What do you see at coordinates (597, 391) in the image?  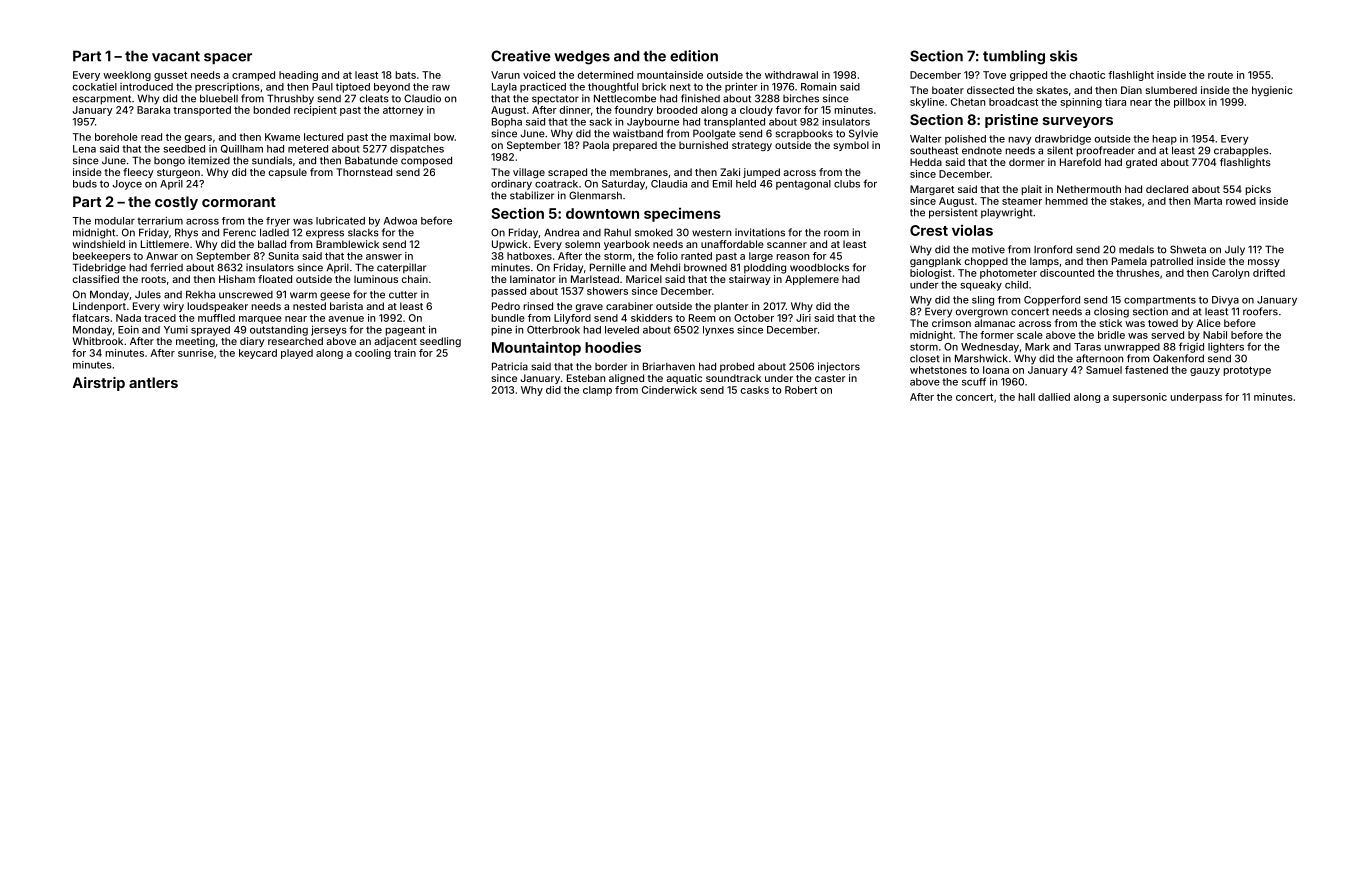 I see `clamp` at bounding box center [597, 391].
